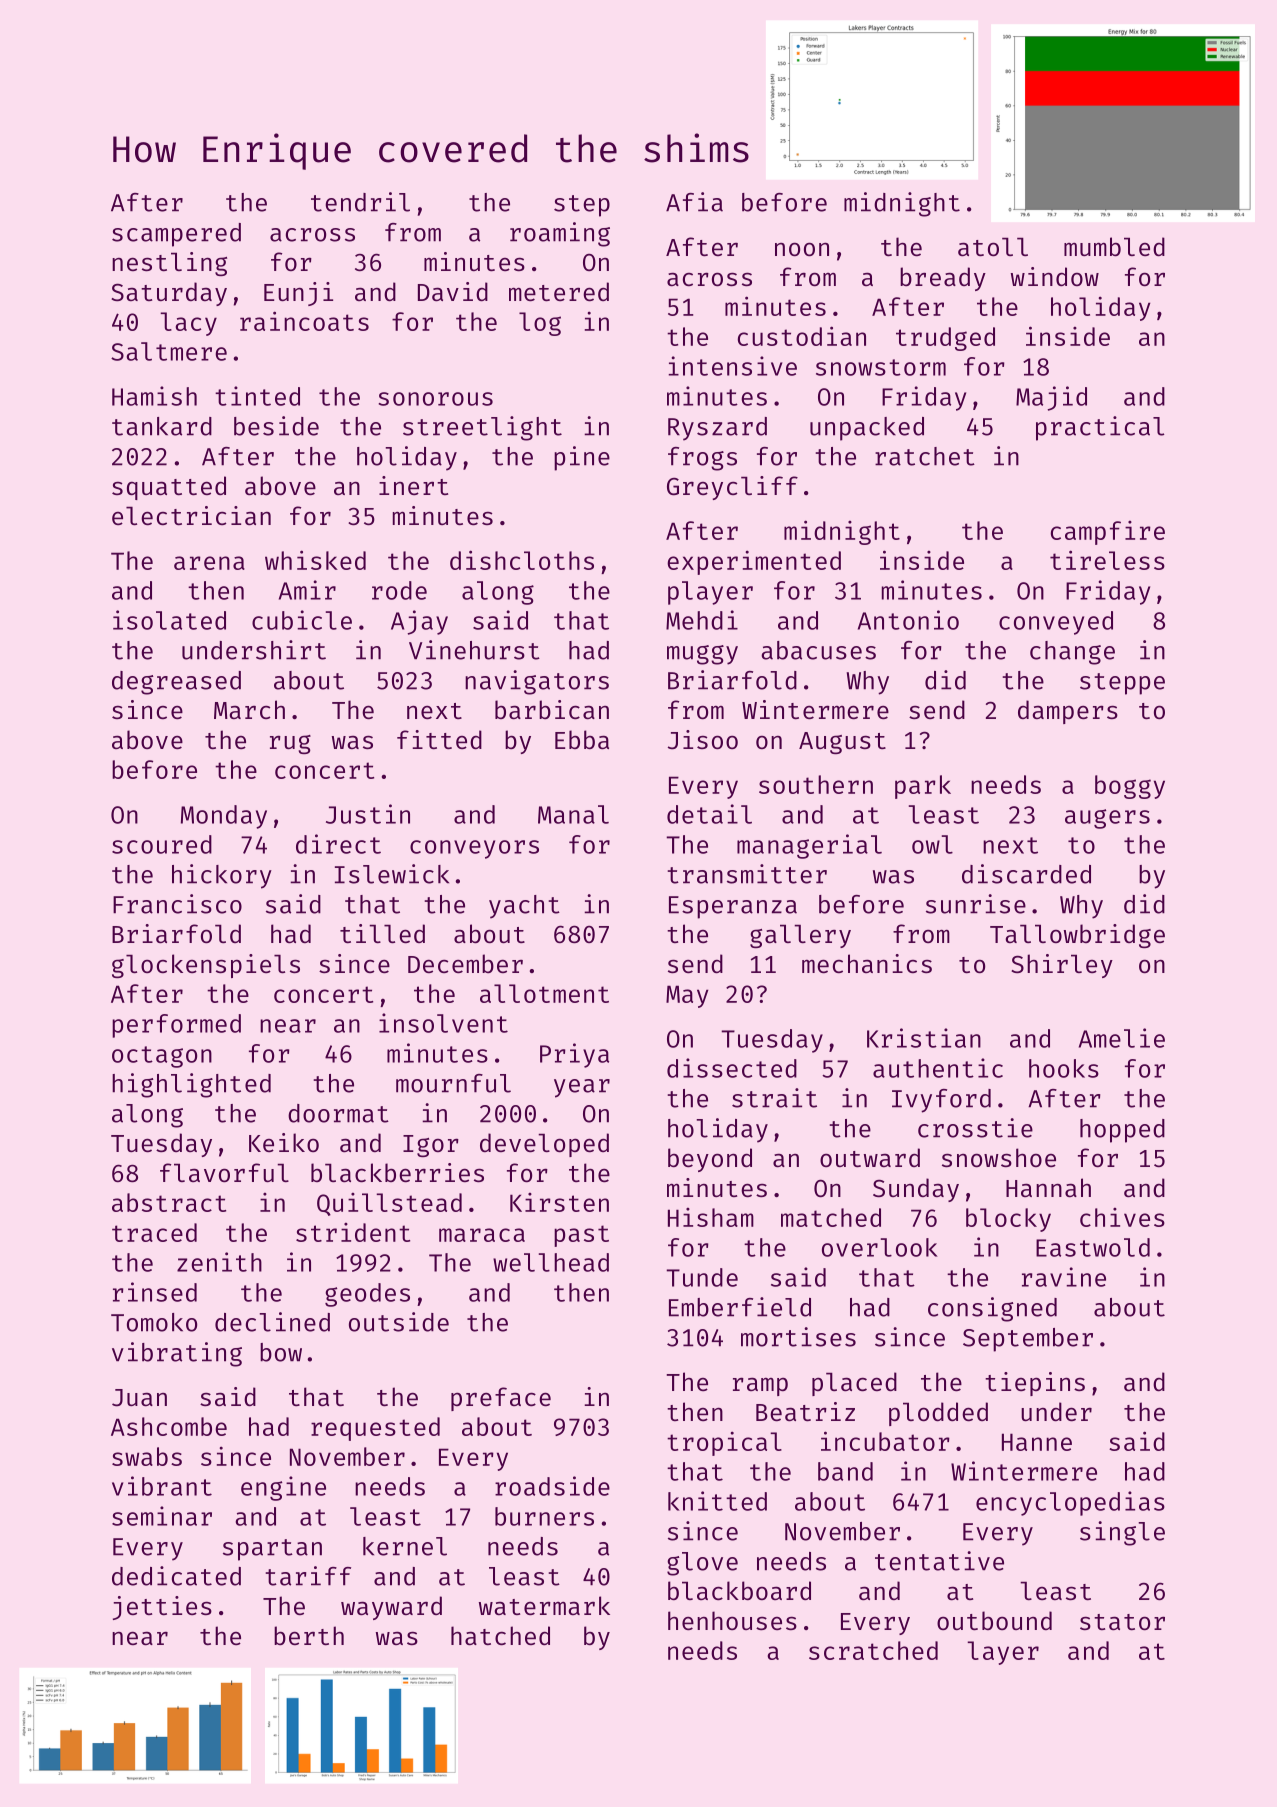 This image has height=1807, width=1277. Describe the element at coordinates (552, 1486) in the image. I see `roadside` at that location.
